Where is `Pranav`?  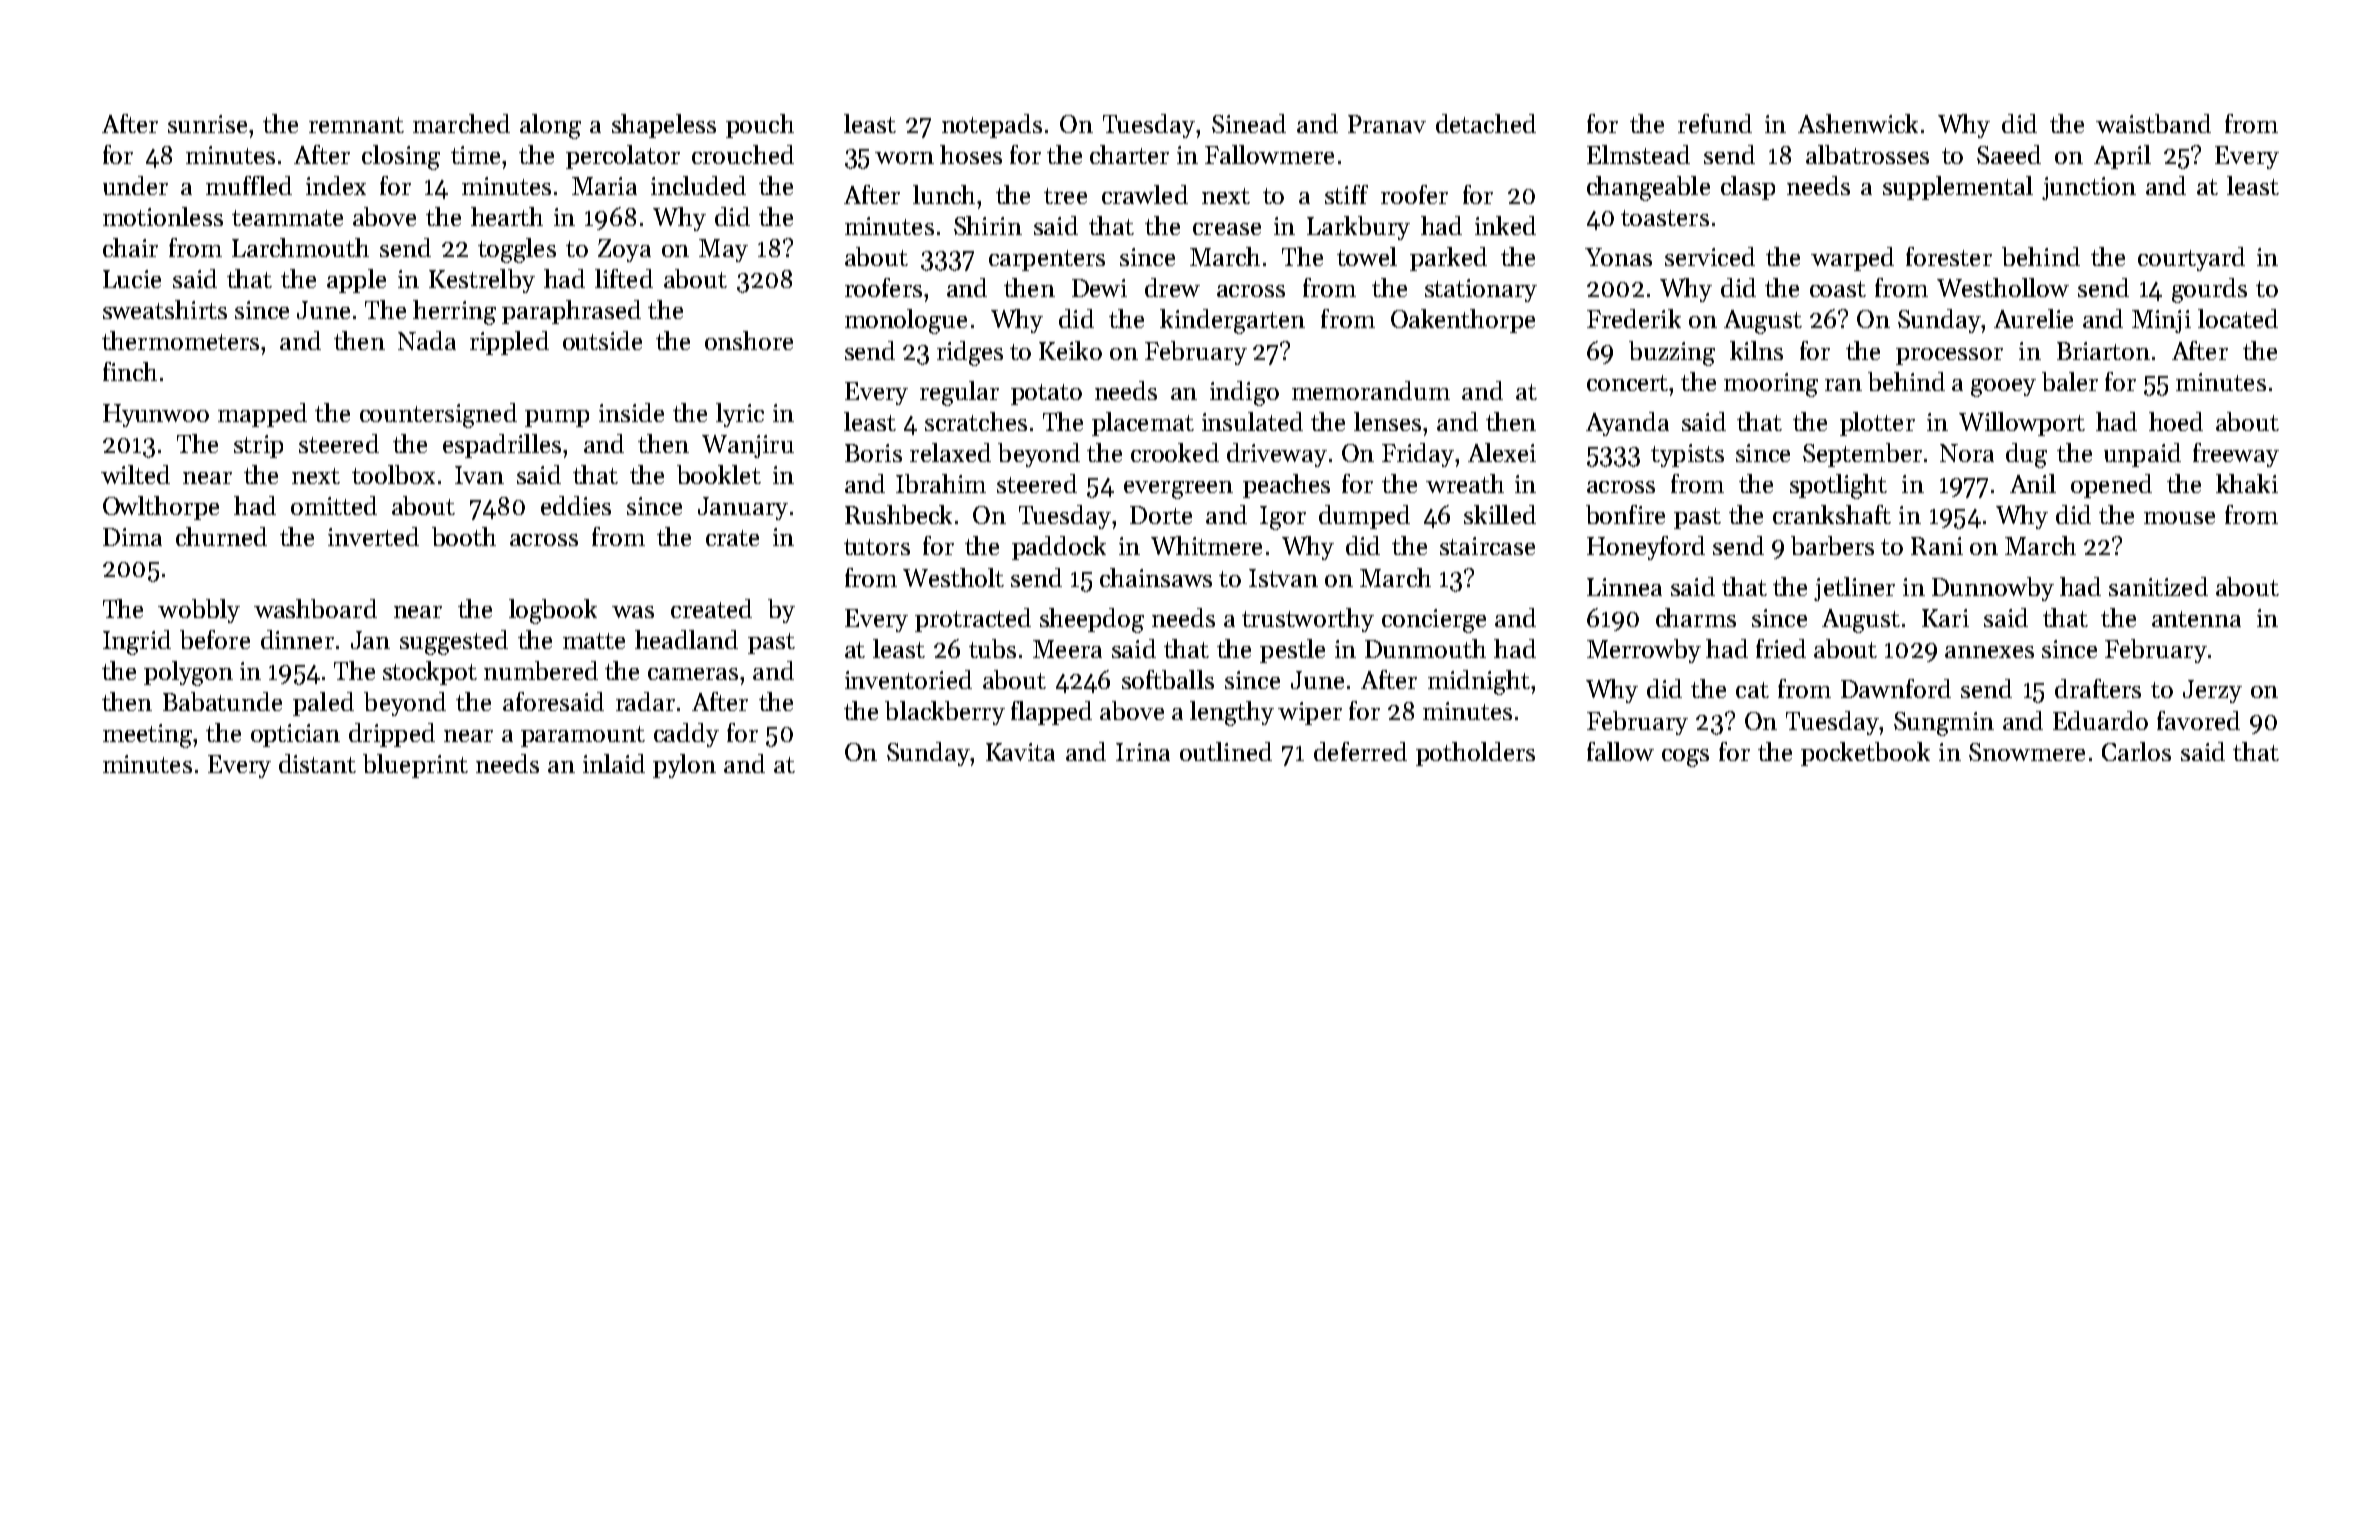 Pranav is located at coordinates (1387, 124).
